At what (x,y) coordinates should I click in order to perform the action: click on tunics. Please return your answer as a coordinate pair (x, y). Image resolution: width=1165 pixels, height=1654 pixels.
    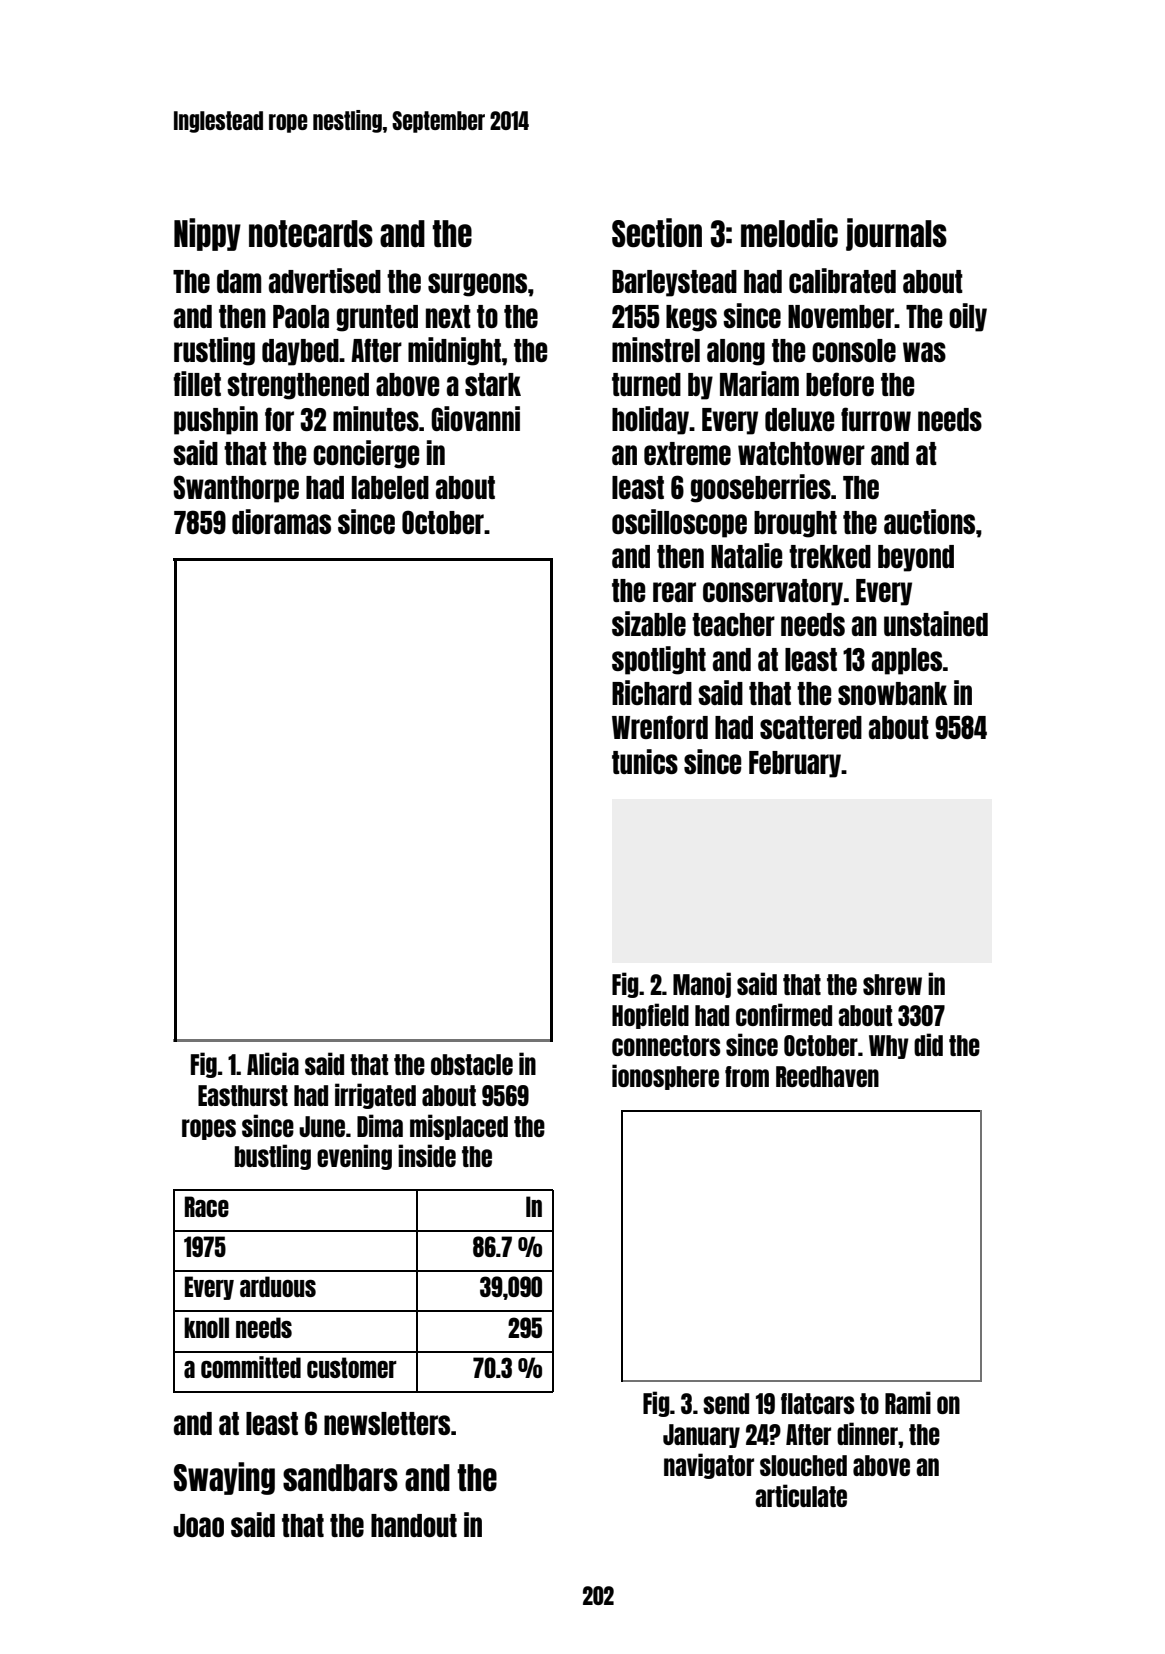
    Looking at the image, I should click on (645, 761).
